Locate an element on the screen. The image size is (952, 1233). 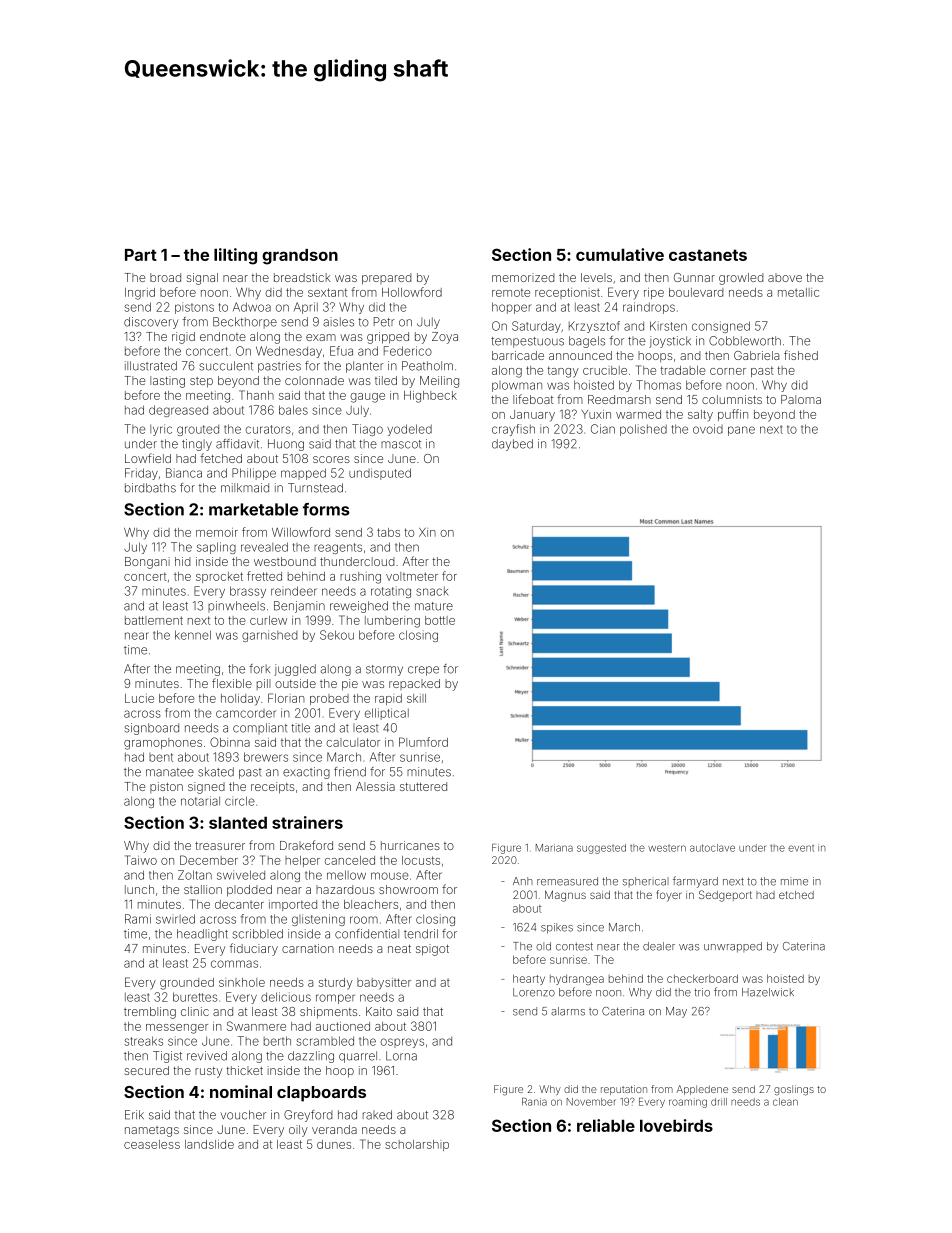
event is located at coordinates (801, 848).
